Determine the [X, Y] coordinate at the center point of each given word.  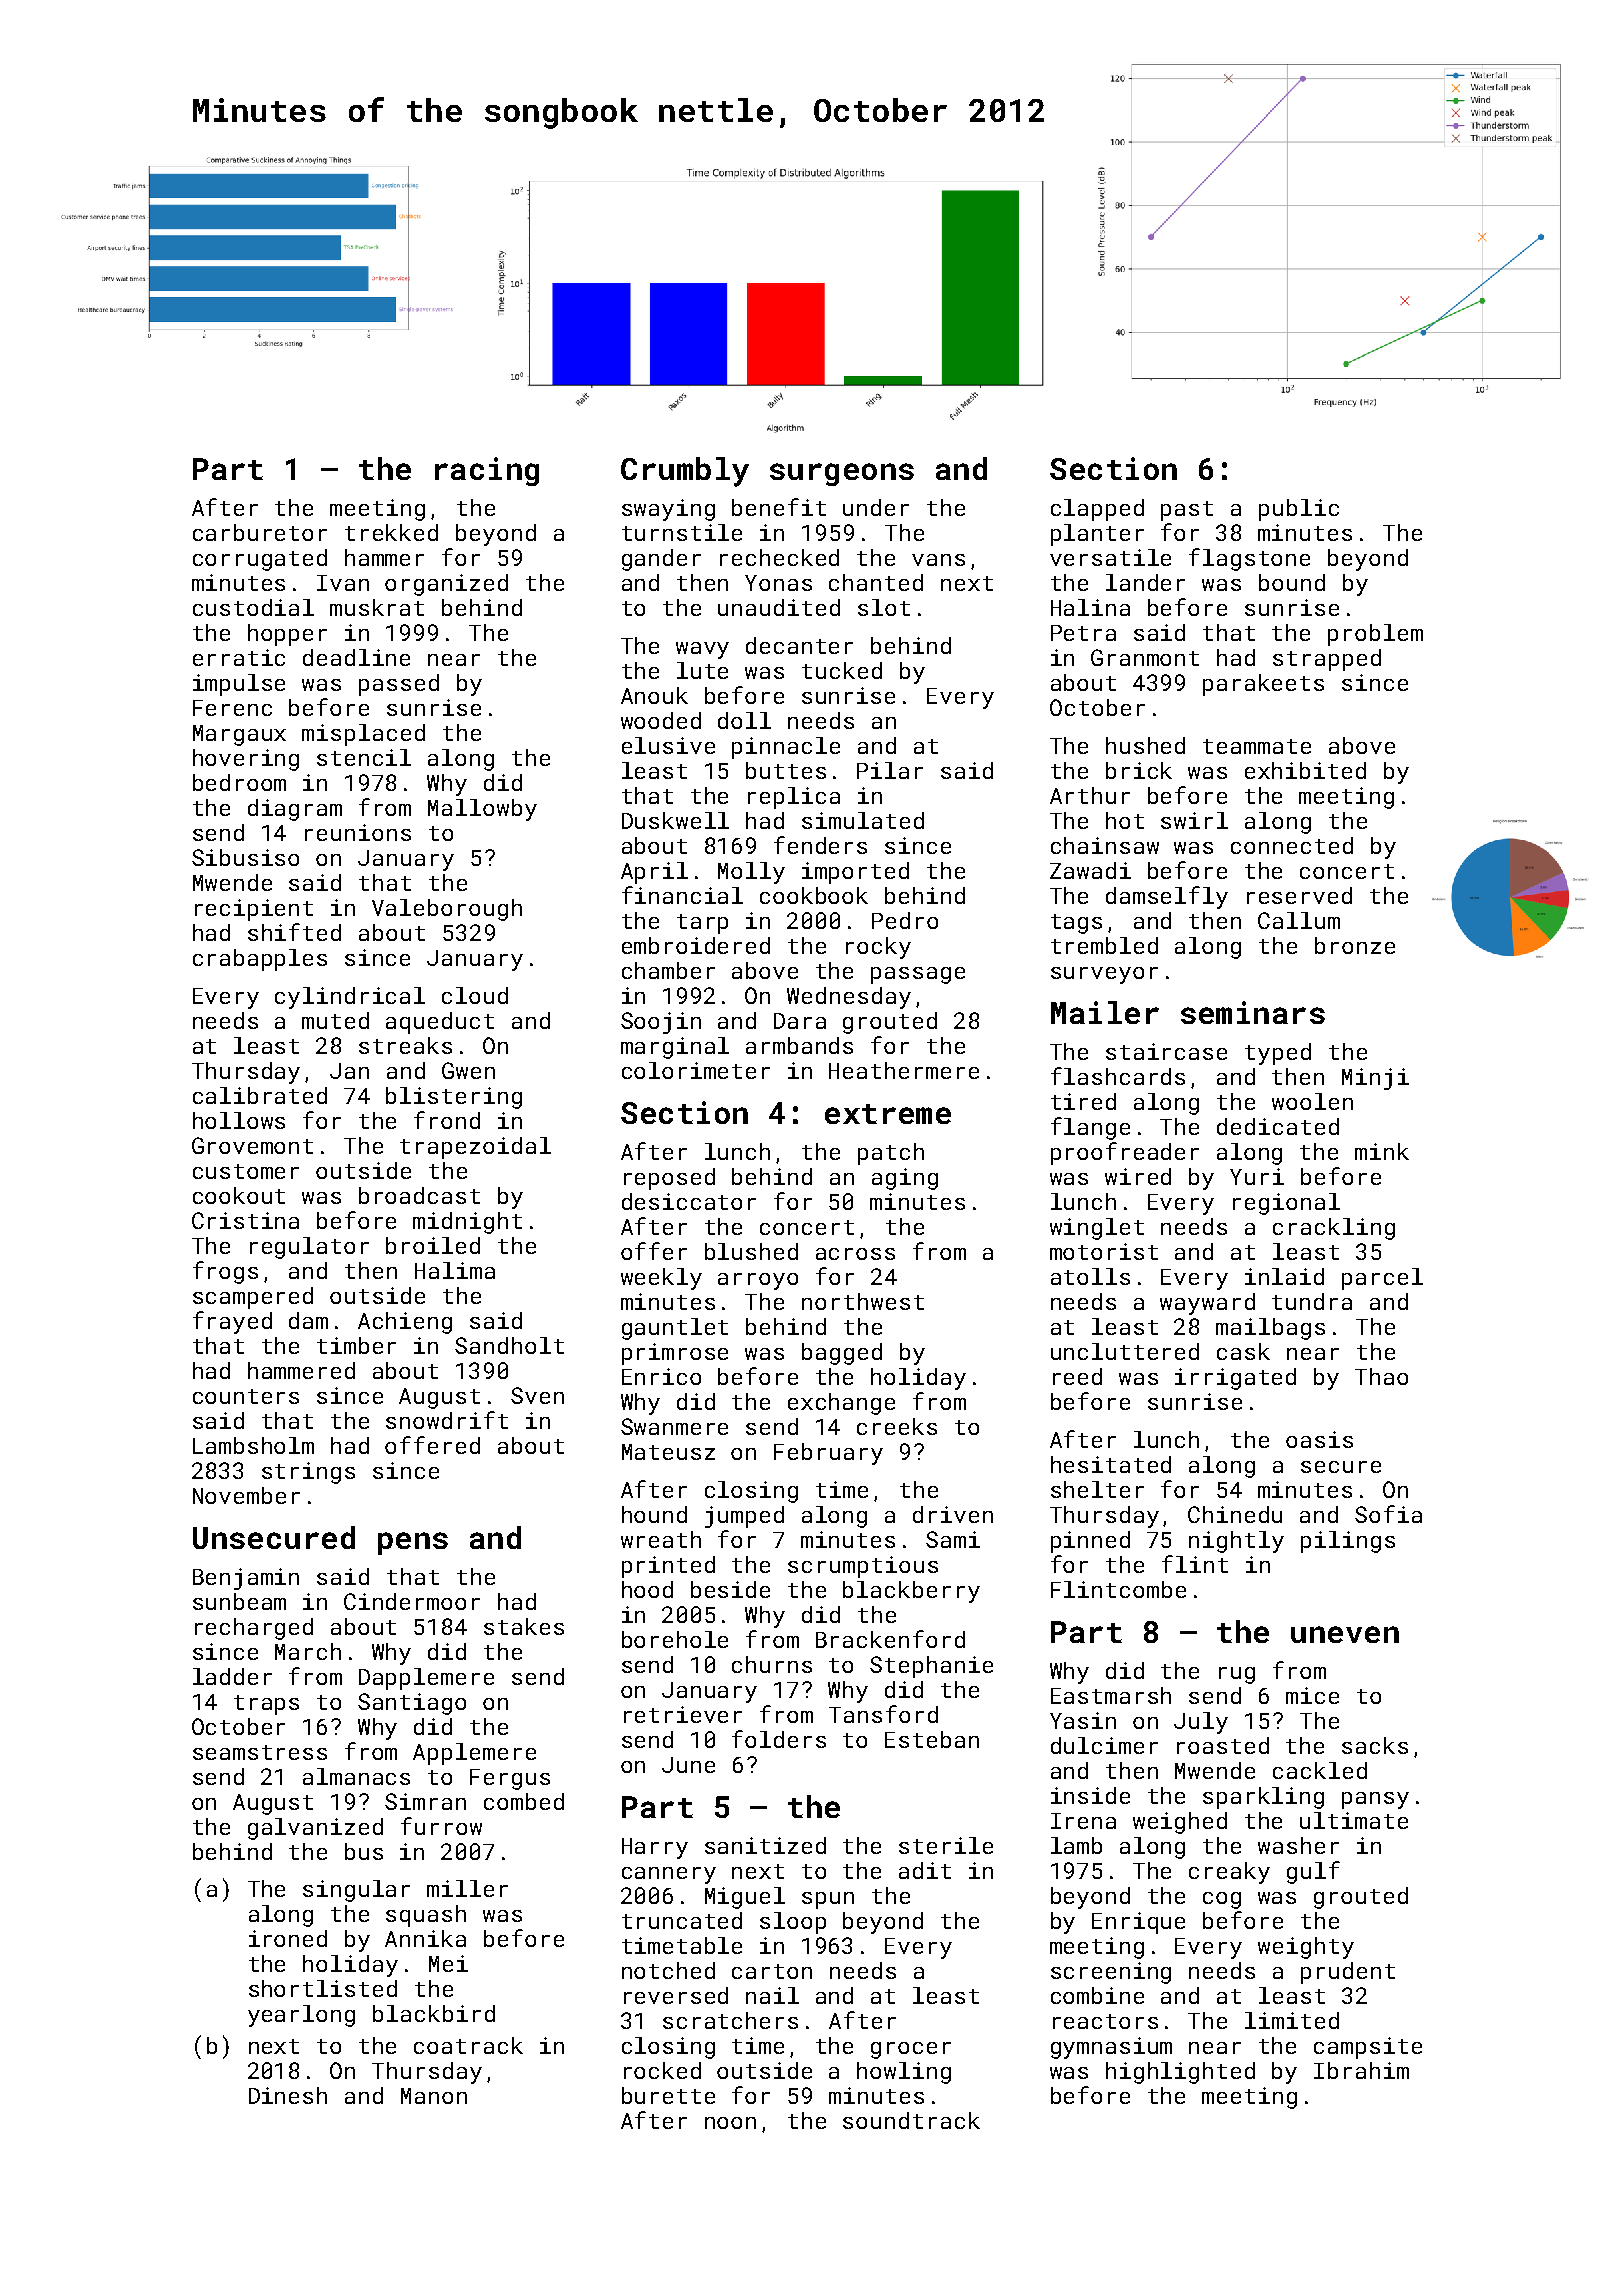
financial [682, 895]
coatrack [468, 2045]
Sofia [1388, 1514]
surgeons [842, 474]
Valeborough [447, 910]
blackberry [911, 1592]
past [1187, 511]
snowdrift [447, 1420]
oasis [1319, 1439]
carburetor [260, 532]
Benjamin [246, 1579]
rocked [662, 2070]
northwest [863, 1301]
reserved [1299, 895]
